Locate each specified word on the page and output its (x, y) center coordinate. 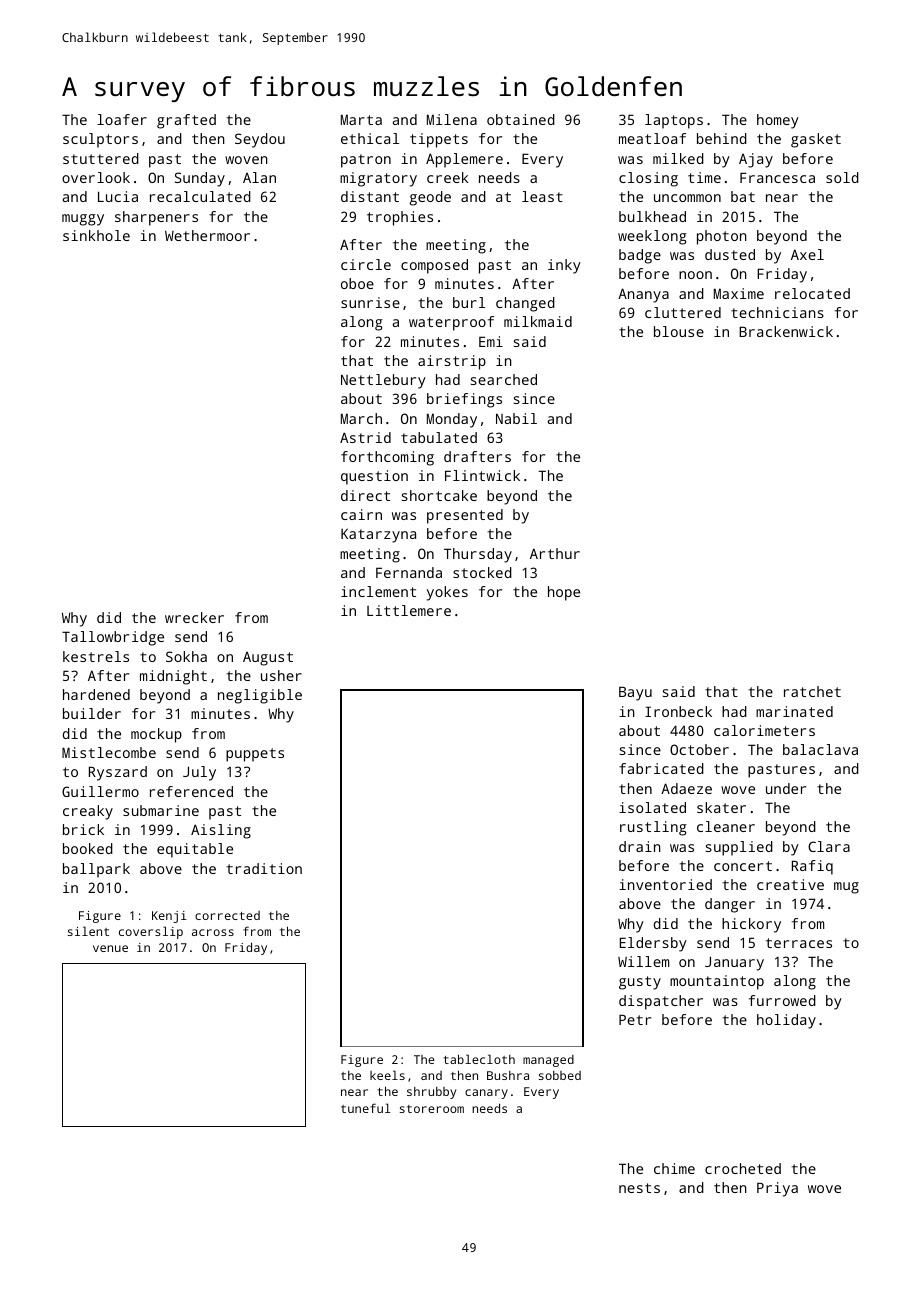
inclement (378, 591)
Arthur (555, 553)
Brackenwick (786, 331)
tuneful (366, 1108)
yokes (447, 593)
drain (640, 846)
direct (365, 495)
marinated (794, 711)
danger (730, 905)
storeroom (432, 1109)
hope (564, 593)
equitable (195, 850)
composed (434, 266)
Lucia (118, 196)
